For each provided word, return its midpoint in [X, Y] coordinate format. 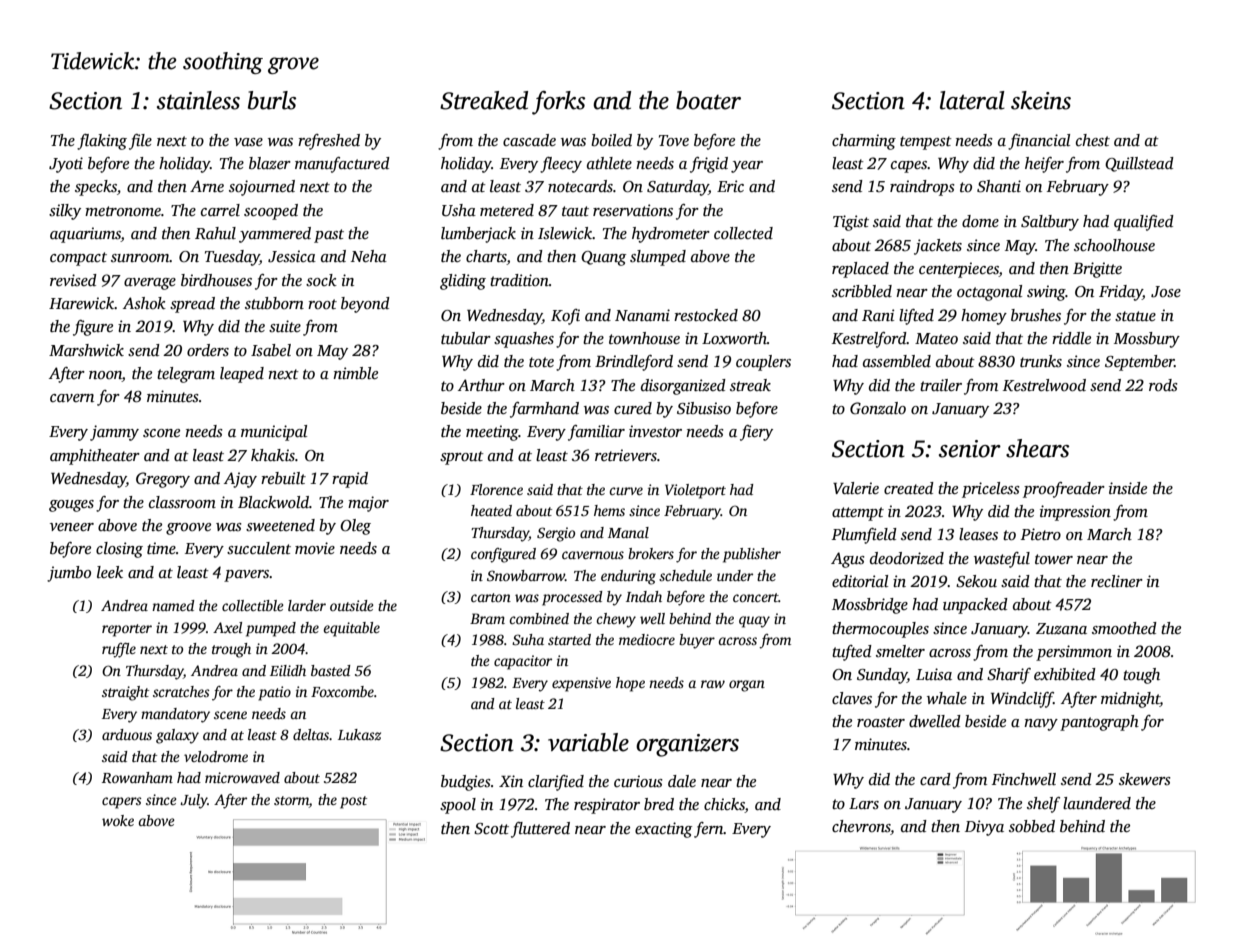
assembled [897, 361]
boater [708, 100]
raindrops [922, 188]
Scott [491, 829]
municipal [274, 433]
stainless [198, 100]
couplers [763, 363]
